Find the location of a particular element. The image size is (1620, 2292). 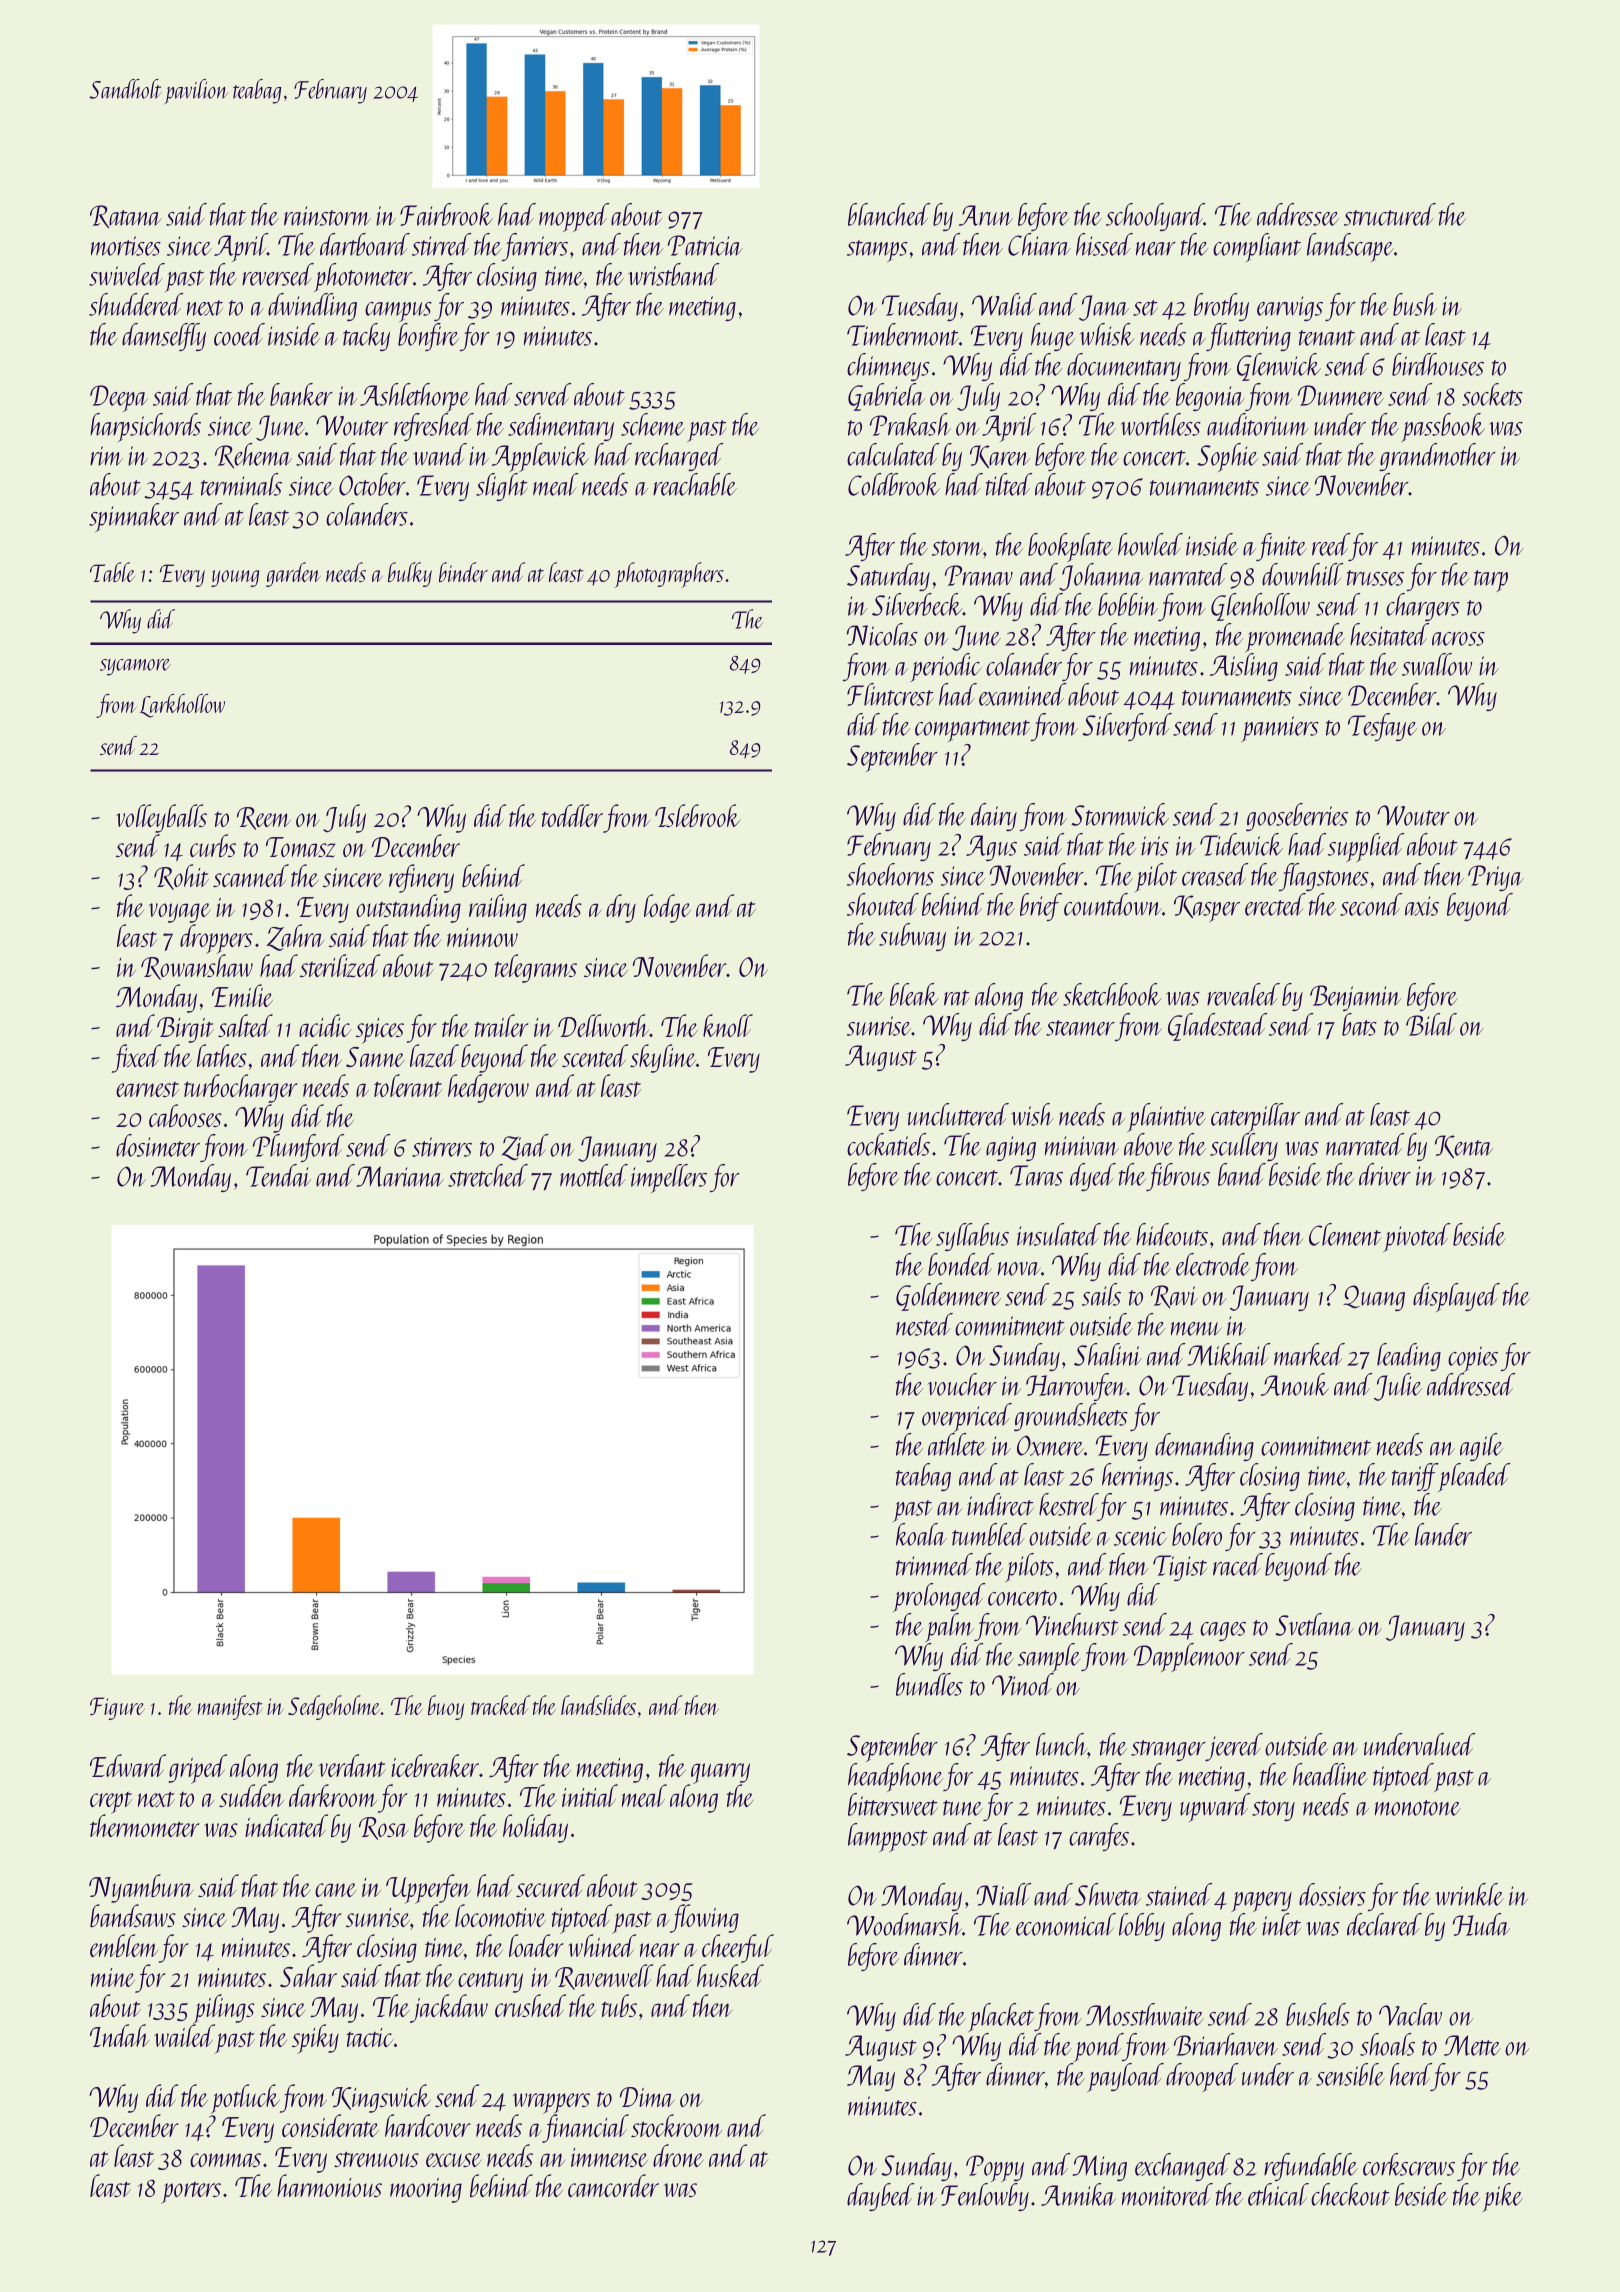

landslides is located at coordinates (598, 1705).
